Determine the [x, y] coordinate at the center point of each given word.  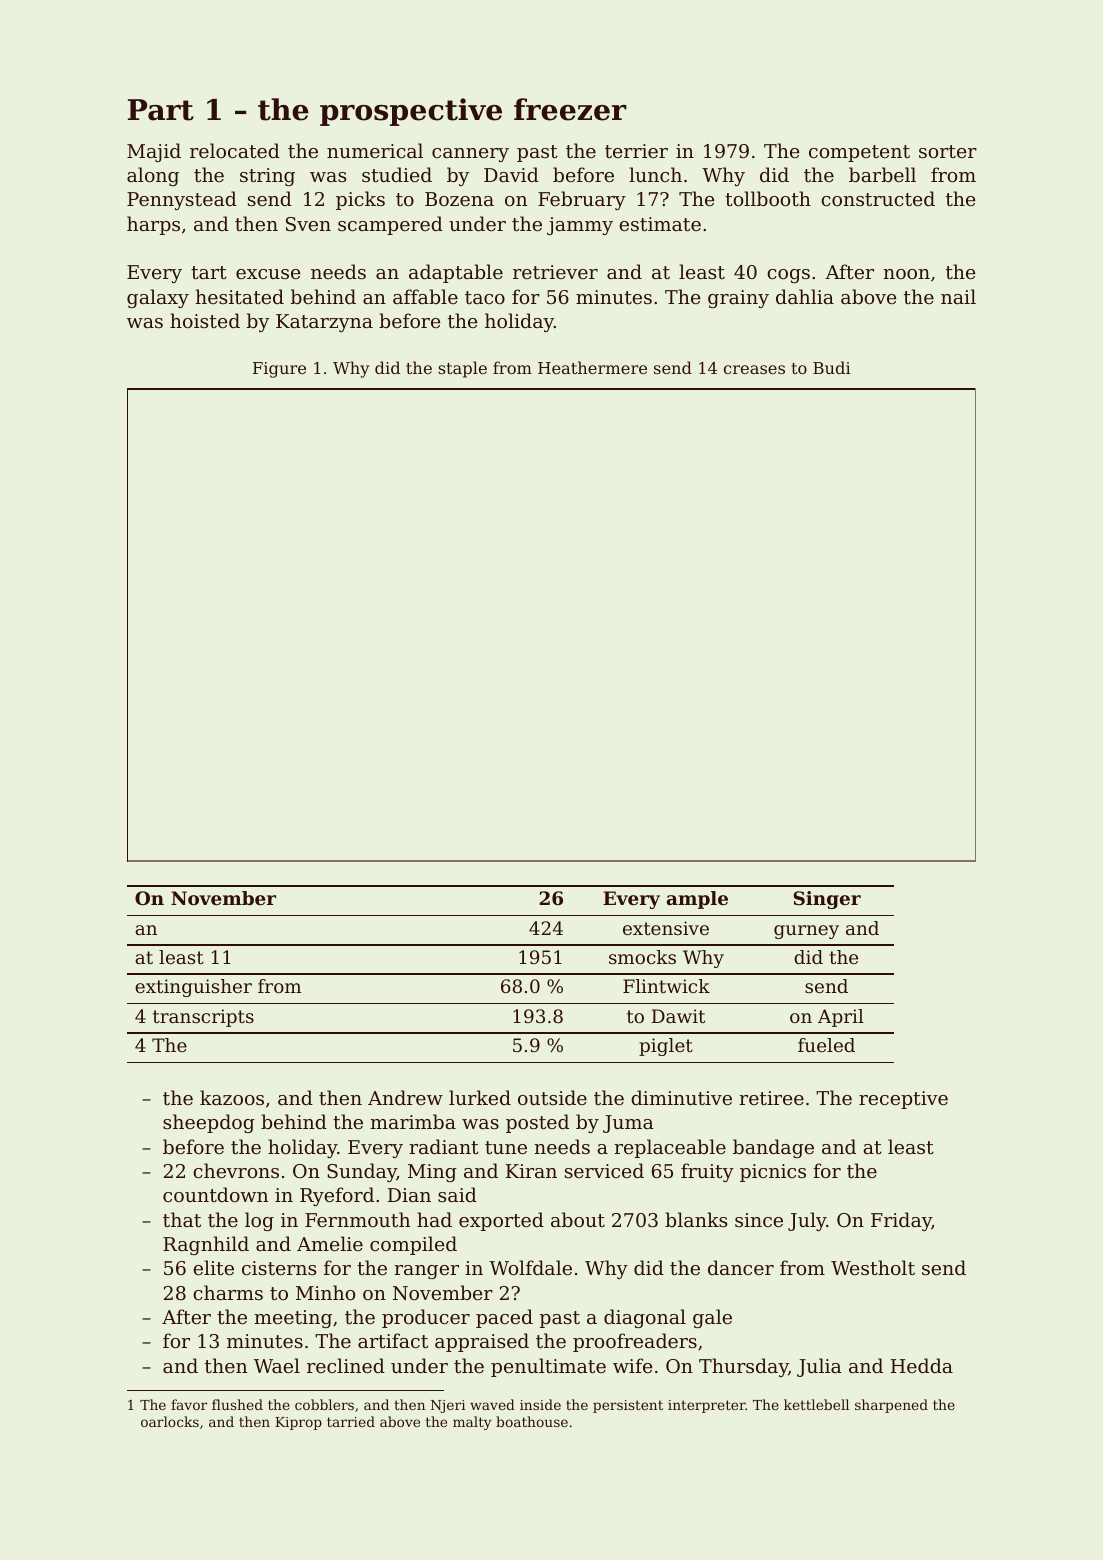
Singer [827, 900]
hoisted [205, 320]
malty [472, 1423]
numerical [375, 150]
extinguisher [193, 988]
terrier [636, 151]
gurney [806, 932]
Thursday [743, 1367]
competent [859, 153]
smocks [642, 957]
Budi [832, 367]
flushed [237, 1404]
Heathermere [592, 367]
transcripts [203, 1018]
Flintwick [666, 986]
